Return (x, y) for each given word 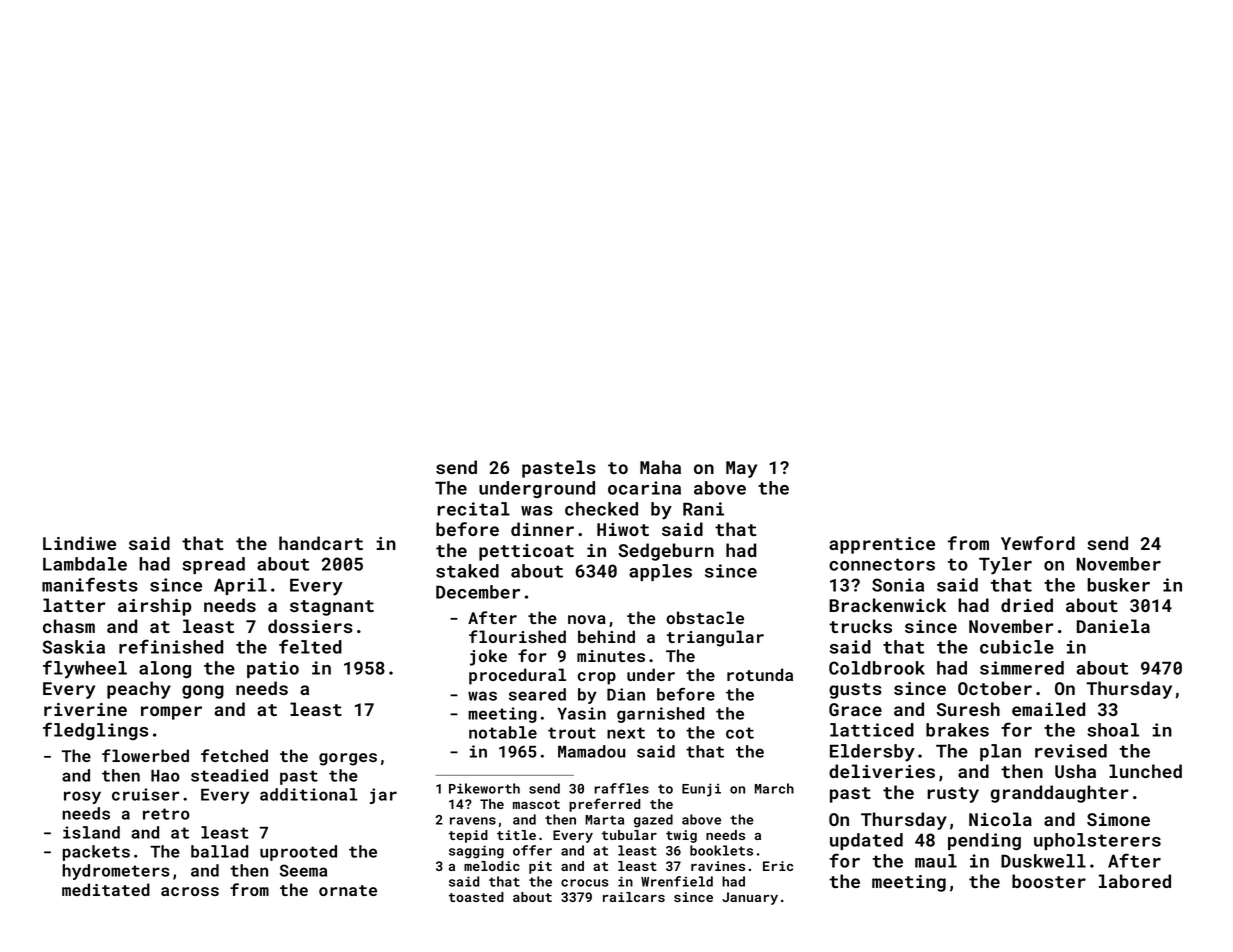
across (190, 891)
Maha (660, 467)
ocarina (644, 488)
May (741, 469)
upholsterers (1097, 841)
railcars (634, 897)
